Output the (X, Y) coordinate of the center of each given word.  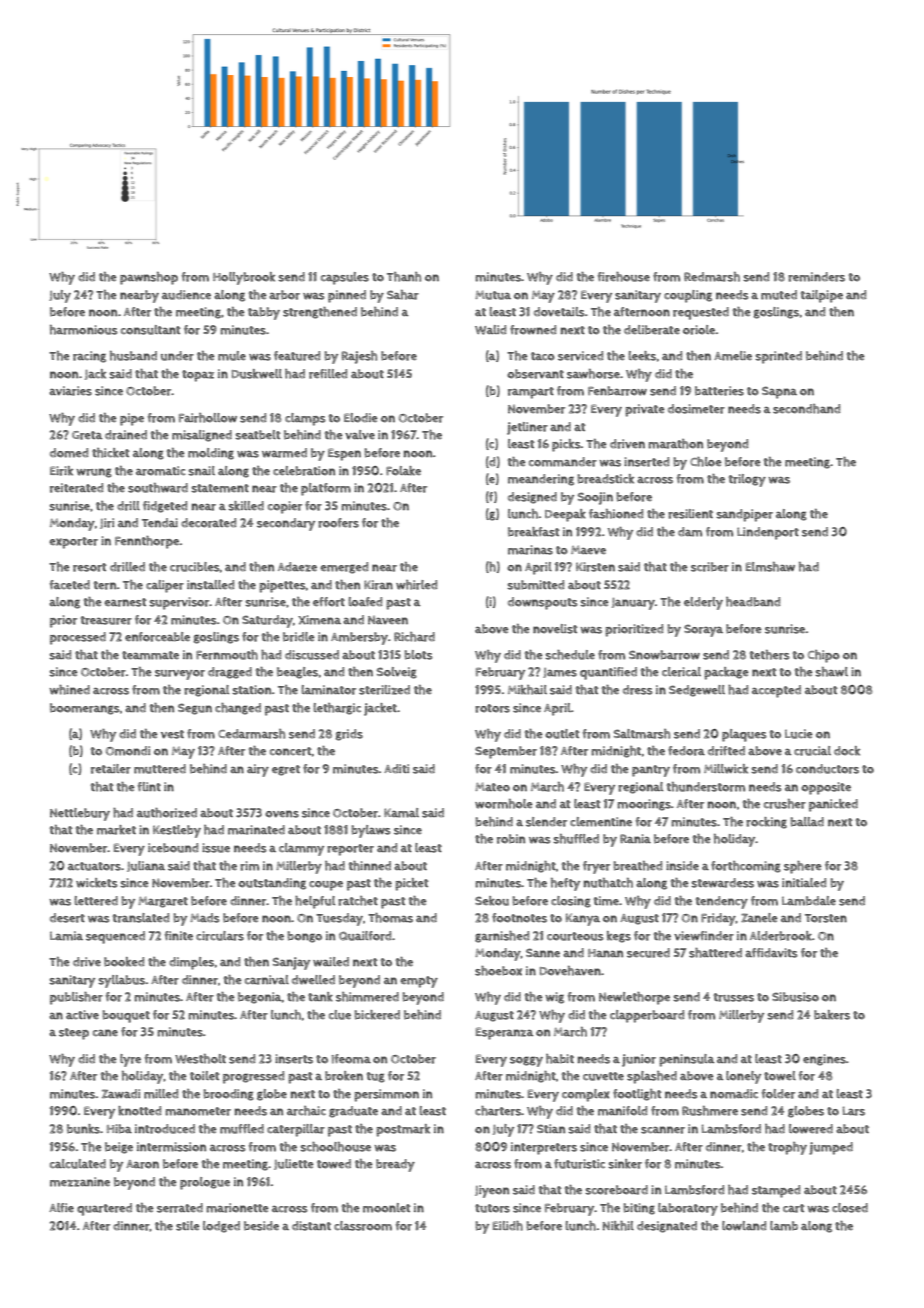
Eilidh (508, 1226)
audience (186, 295)
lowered (811, 1129)
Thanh (404, 277)
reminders (816, 277)
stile (188, 1226)
